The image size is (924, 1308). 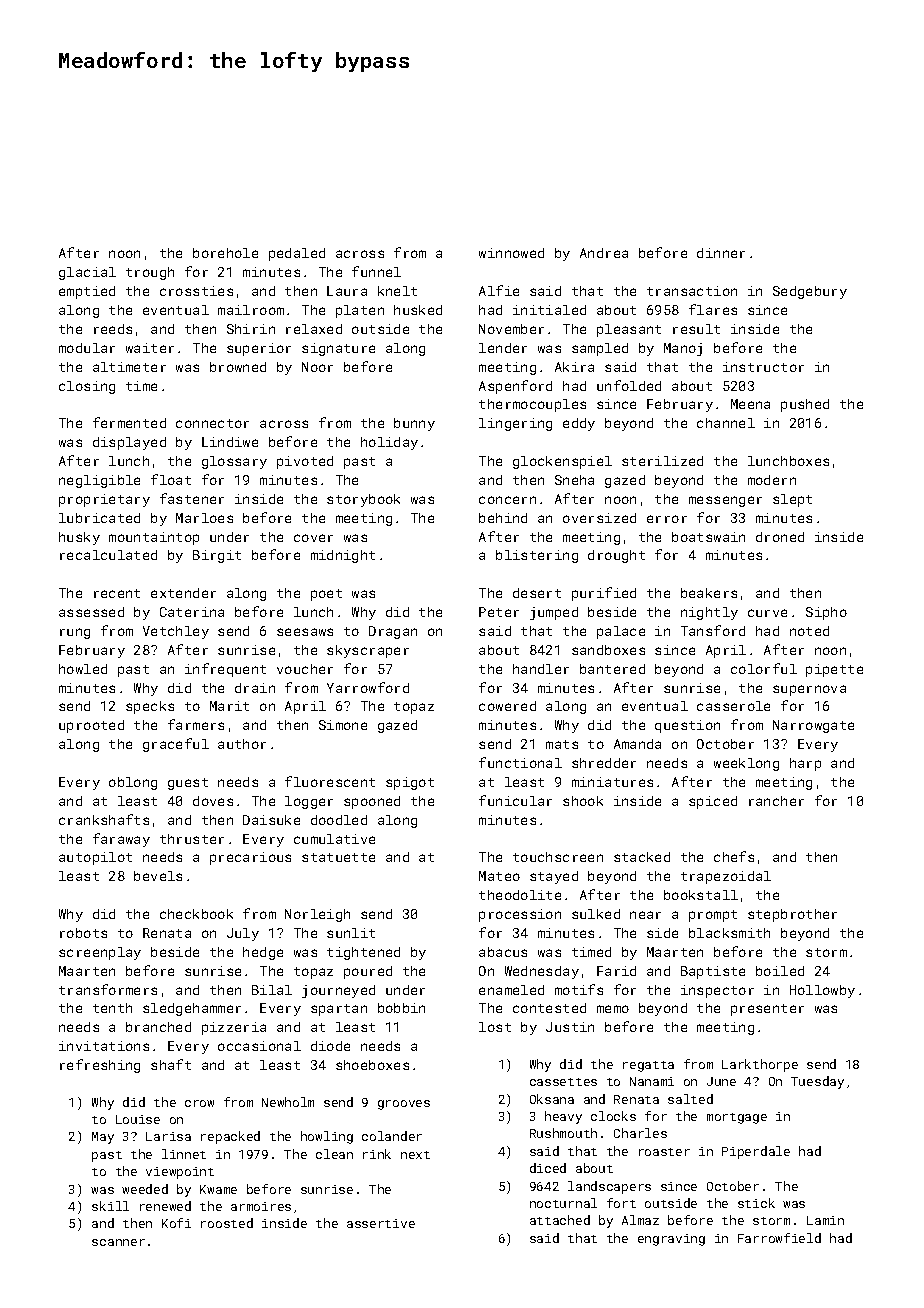 I want to click on scanner, so click(x=118, y=1242).
